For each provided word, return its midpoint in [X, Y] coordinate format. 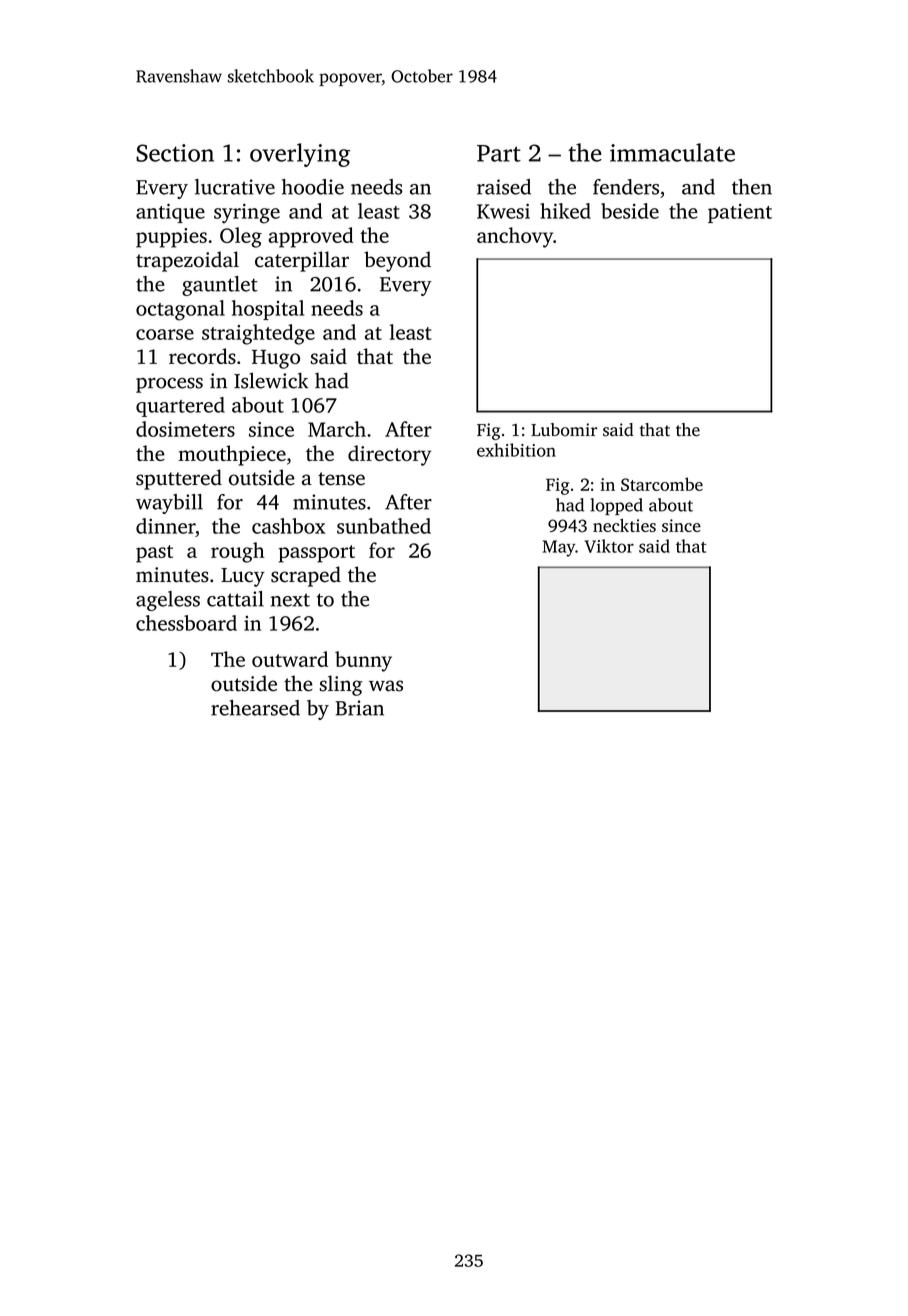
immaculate [672, 152]
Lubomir [564, 430]
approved [311, 237]
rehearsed [255, 708]
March [337, 429]
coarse [165, 334]
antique [170, 213]
